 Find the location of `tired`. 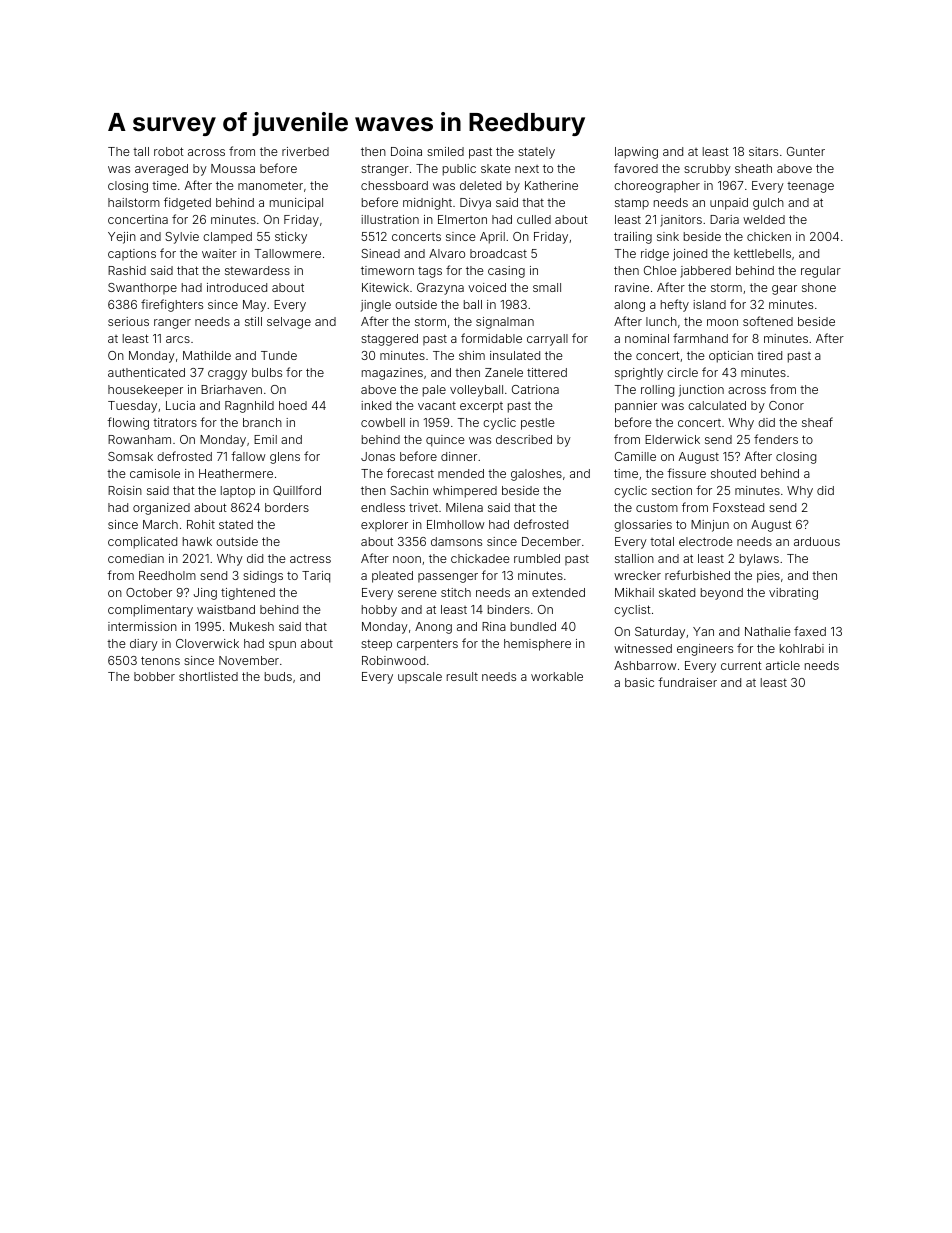

tired is located at coordinates (769, 355).
